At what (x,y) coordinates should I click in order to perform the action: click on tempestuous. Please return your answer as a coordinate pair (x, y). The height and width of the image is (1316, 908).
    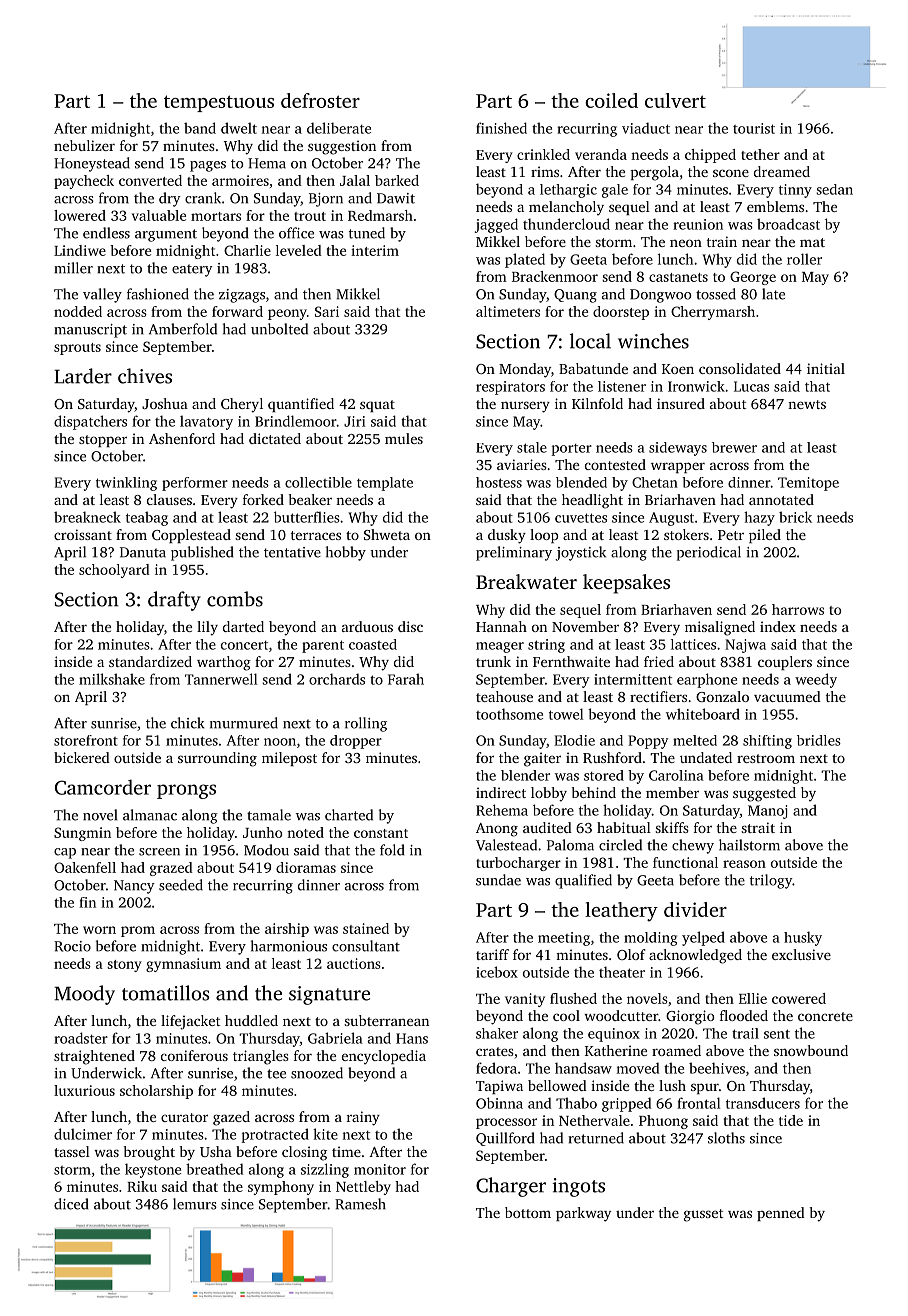
    Looking at the image, I should click on (219, 103).
